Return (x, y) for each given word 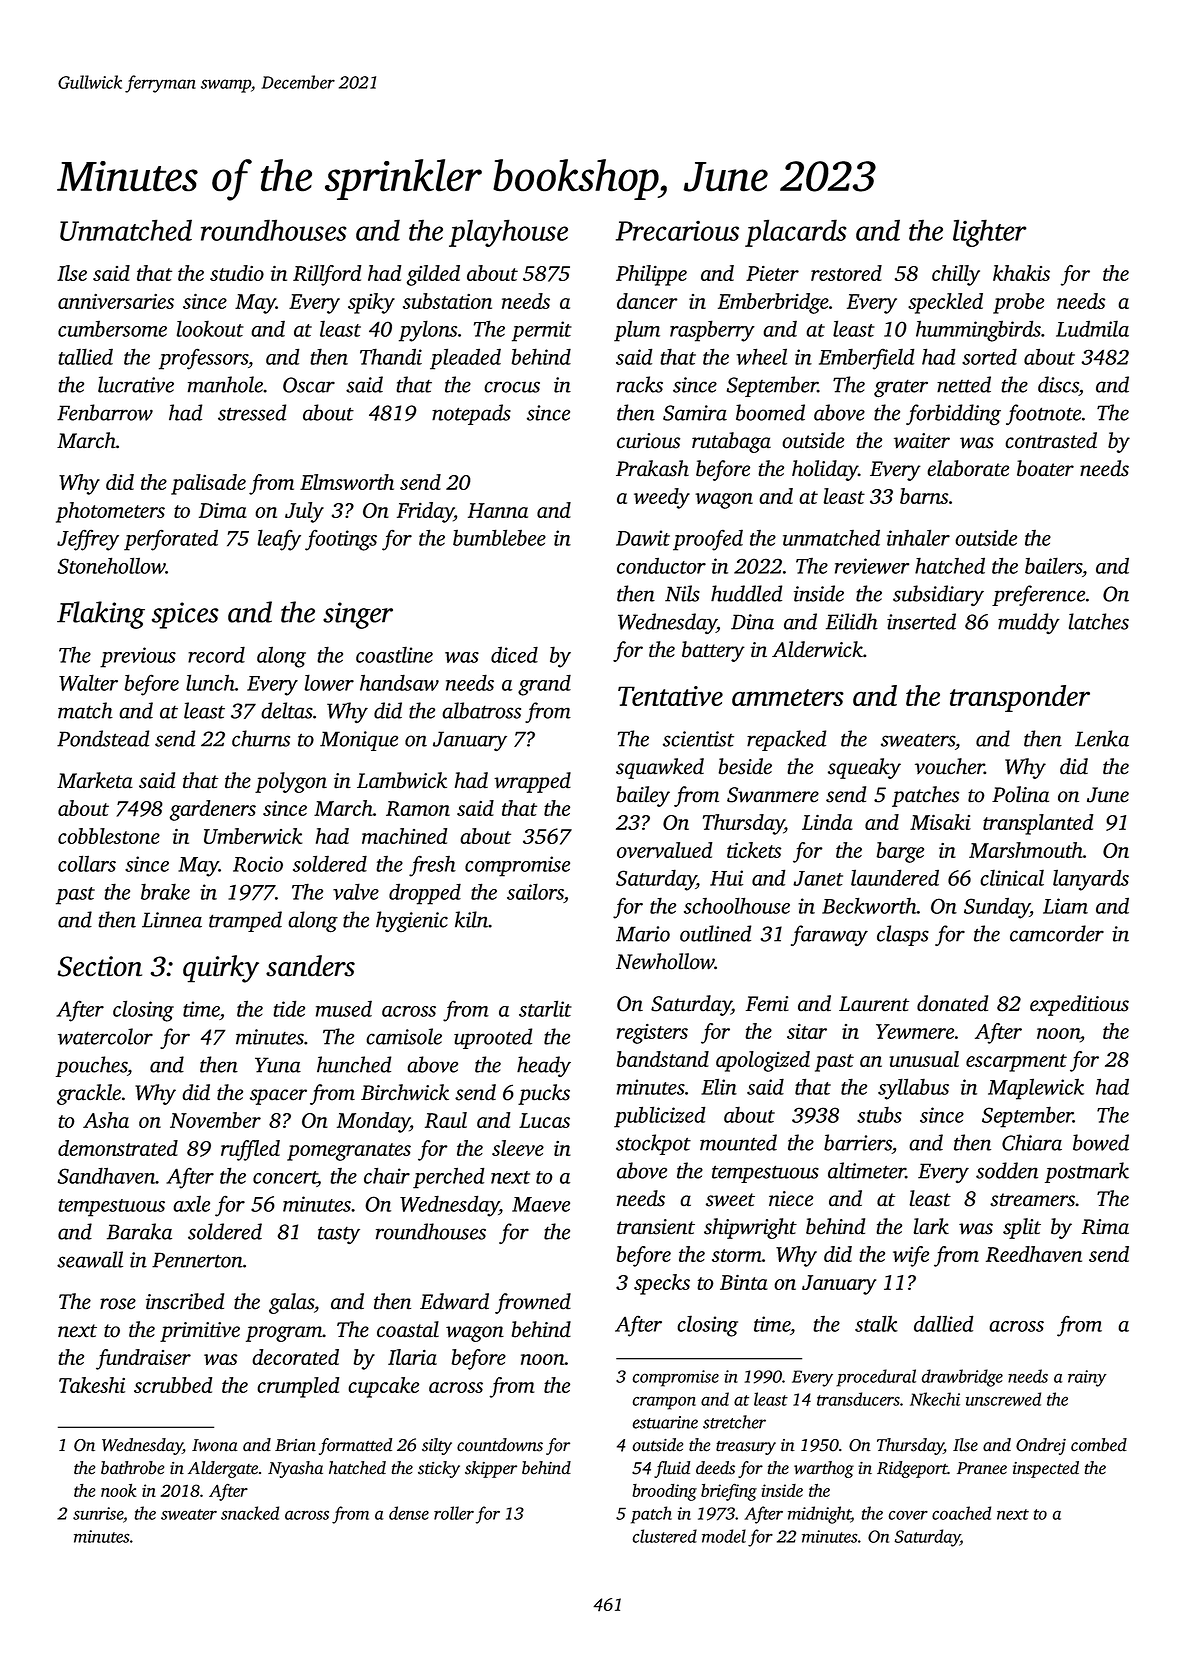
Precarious (677, 231)
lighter (990, 233)
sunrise (98, 1513)
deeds (715, 1468)
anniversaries (116, 301)
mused (344, 1008)
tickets (754, 850)
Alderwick (817, 649)
